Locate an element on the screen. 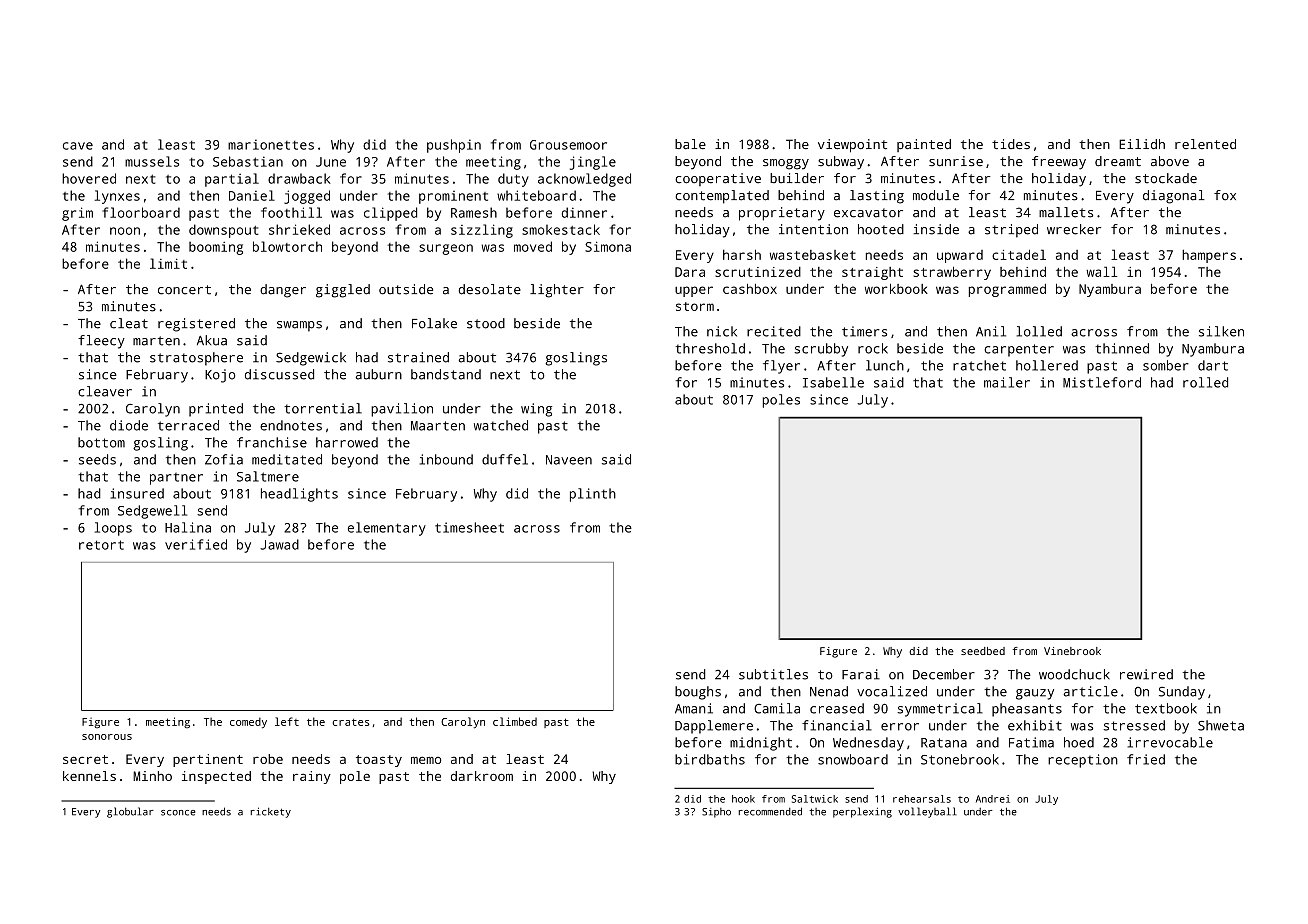 The width and height of the screenshot is (1308, 924). cooperative is located at coordinates (718, 179).
